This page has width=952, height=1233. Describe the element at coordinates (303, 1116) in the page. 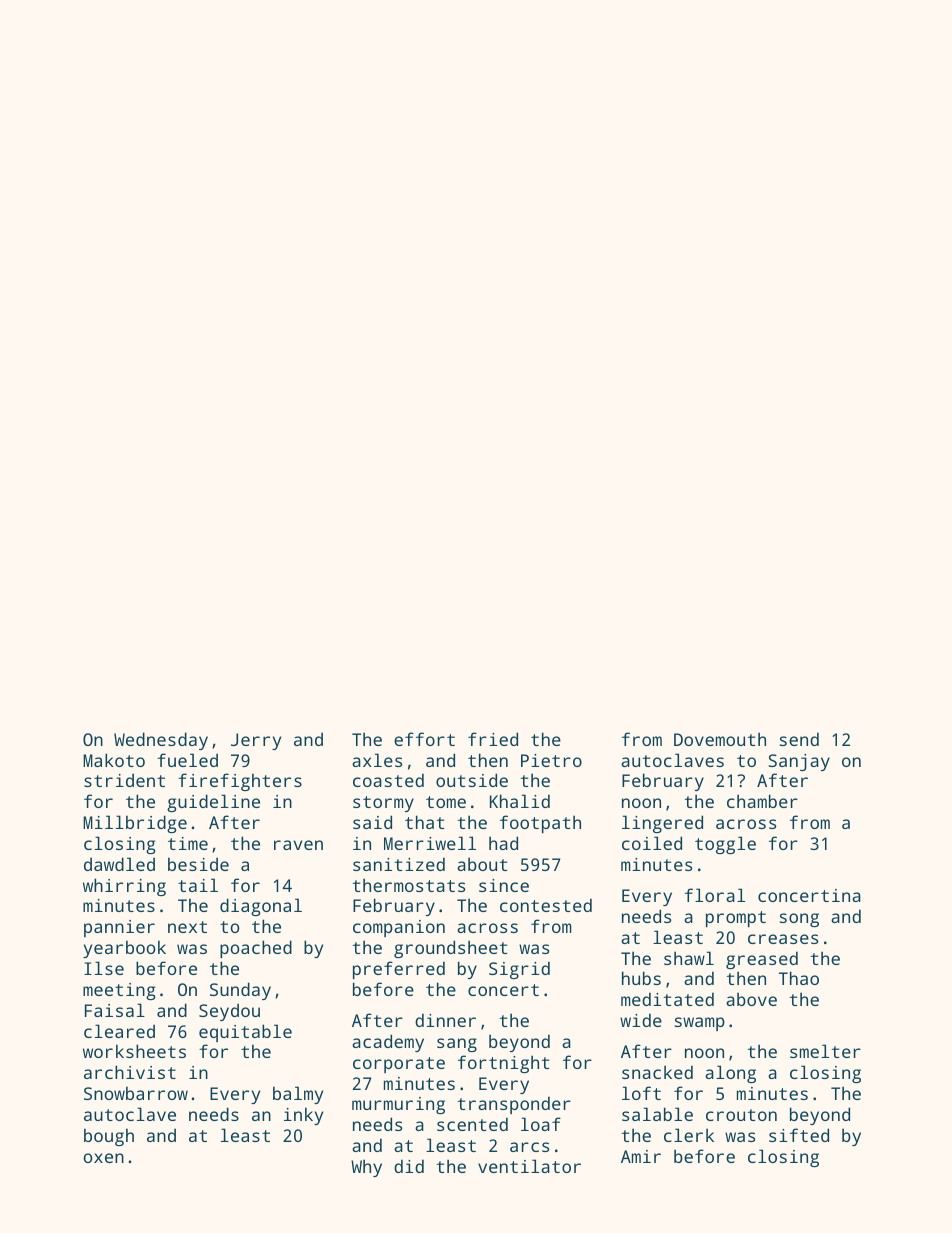

I see `inky` at that location.
